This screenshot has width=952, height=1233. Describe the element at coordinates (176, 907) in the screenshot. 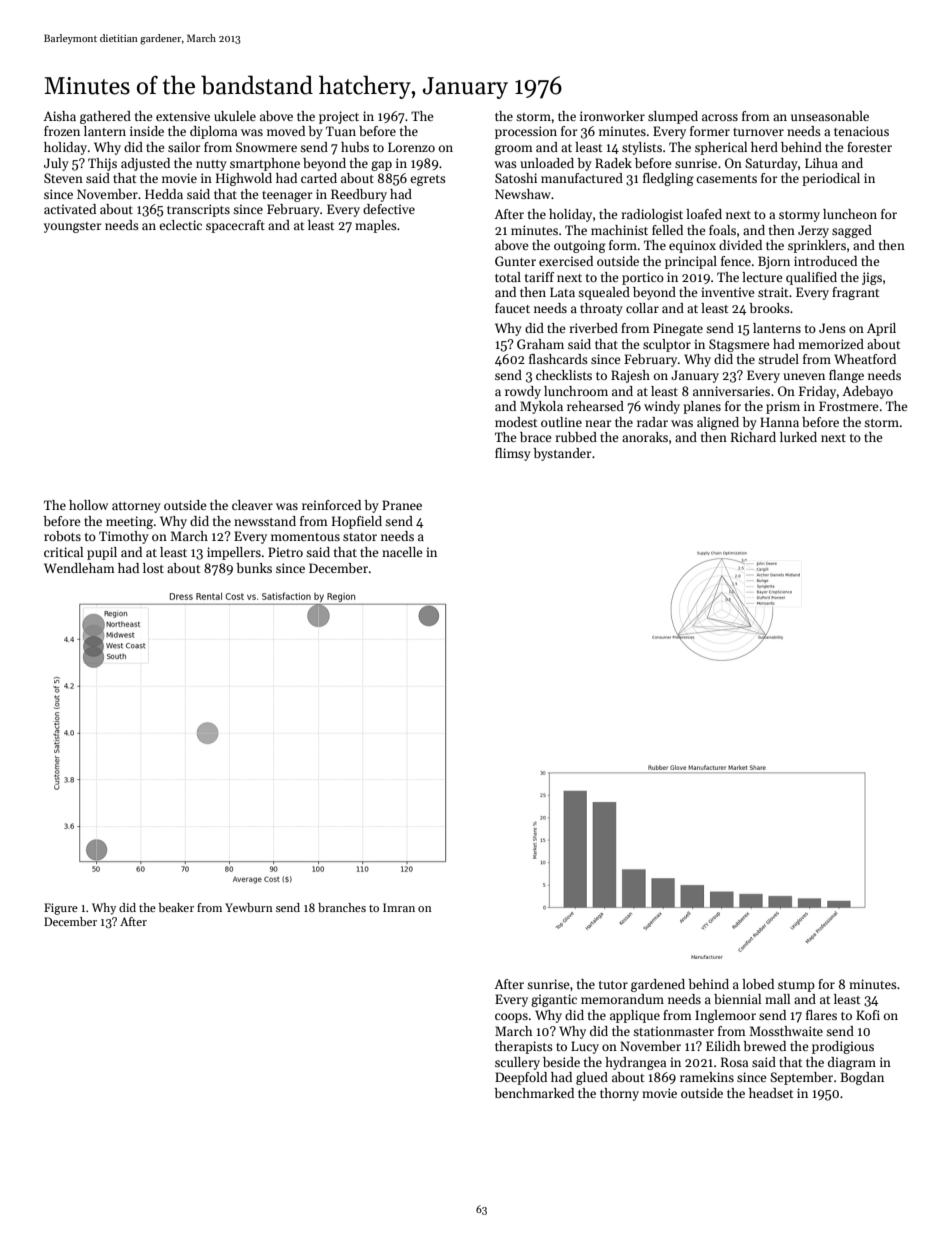

I see `beaker` at that location.
